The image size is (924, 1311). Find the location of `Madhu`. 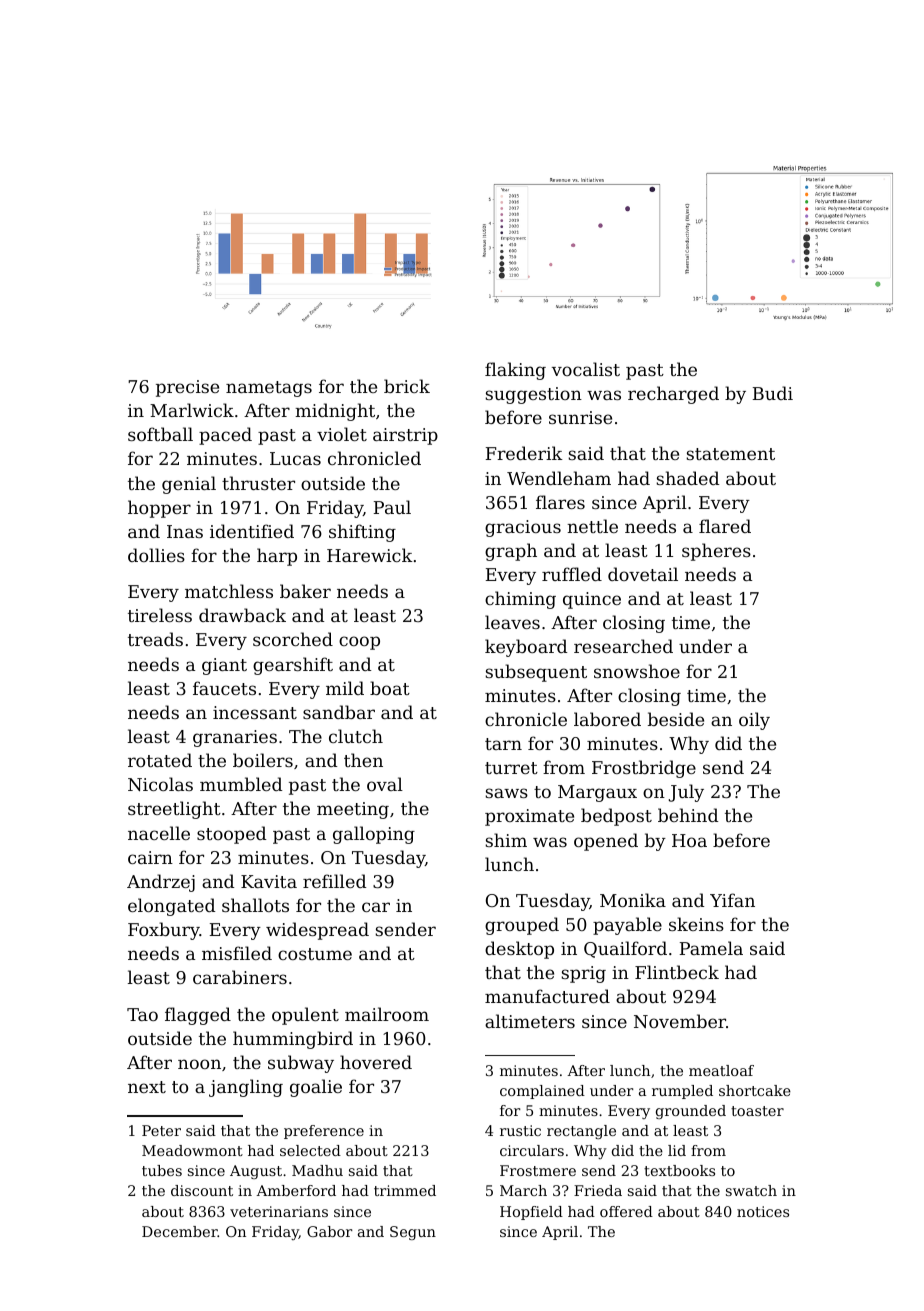

Madhu is located at coordinates (317, 1170).
